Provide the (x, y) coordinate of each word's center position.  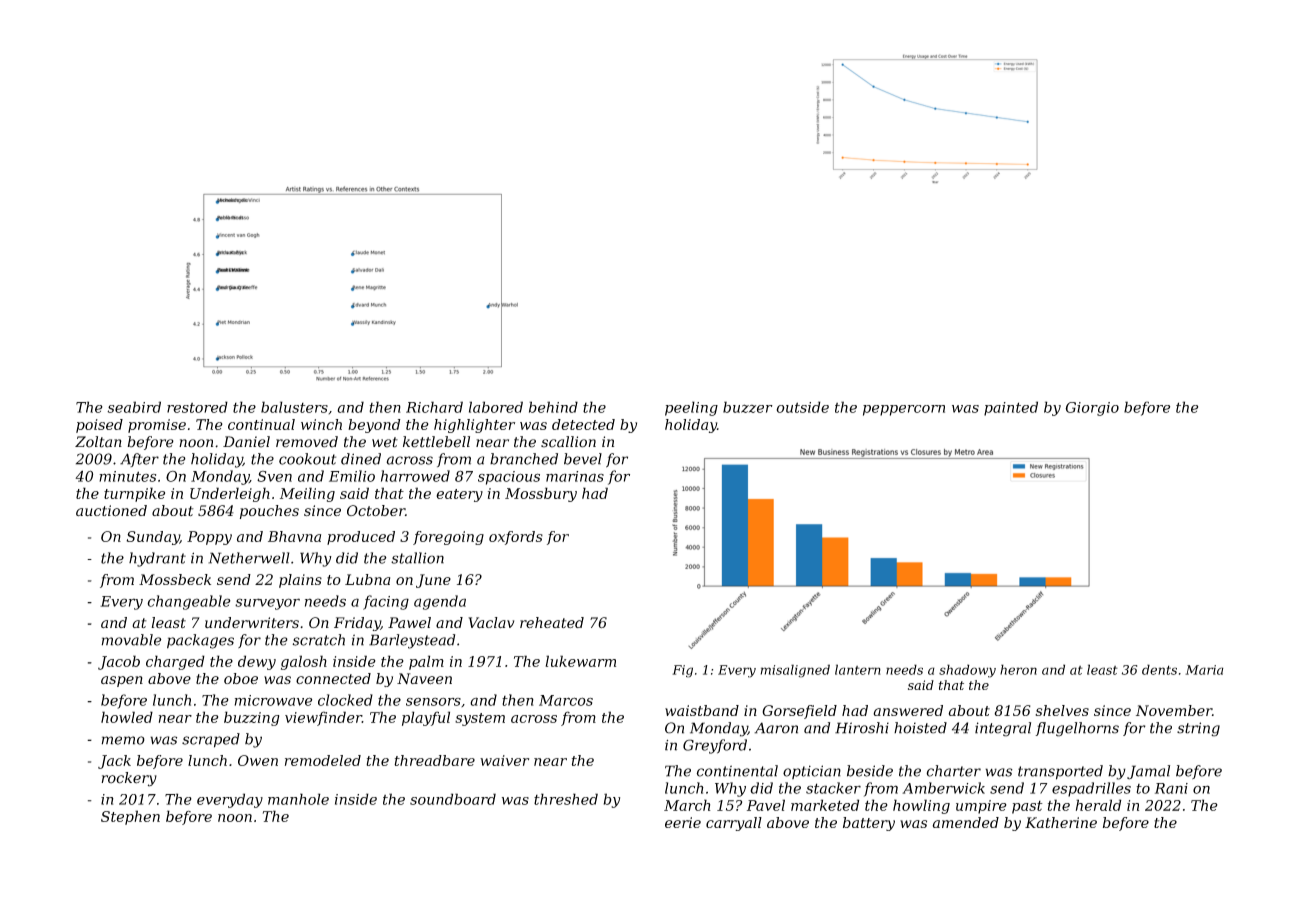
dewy (257, 662)
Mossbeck (175, 579)
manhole (298, 799)
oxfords (516, 538)
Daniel (246, 442)
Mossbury (541, 494)
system (480, 719)
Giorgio (1092, 409)
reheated (552, 622)
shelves (1062, 710)
